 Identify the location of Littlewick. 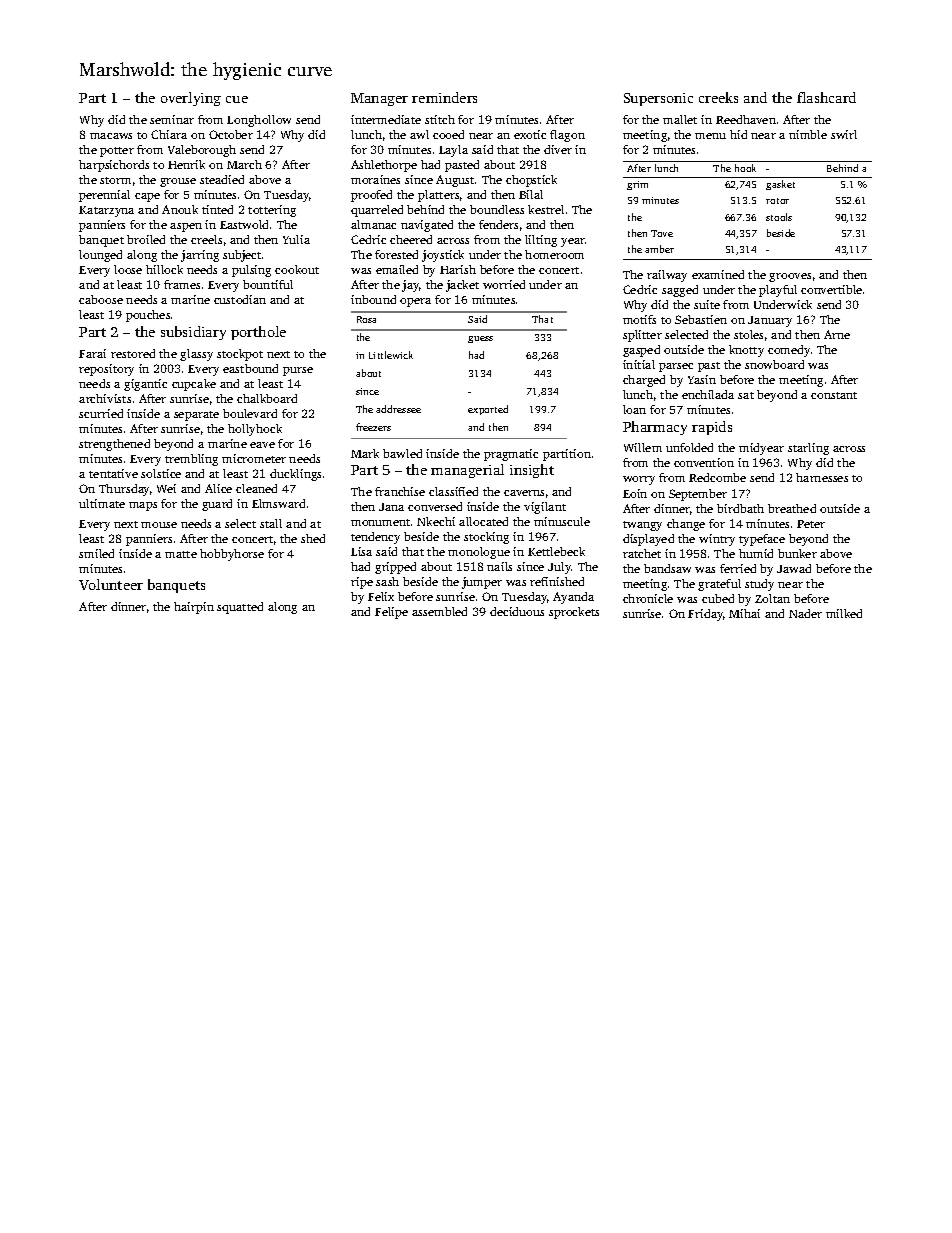
(391, 355).
